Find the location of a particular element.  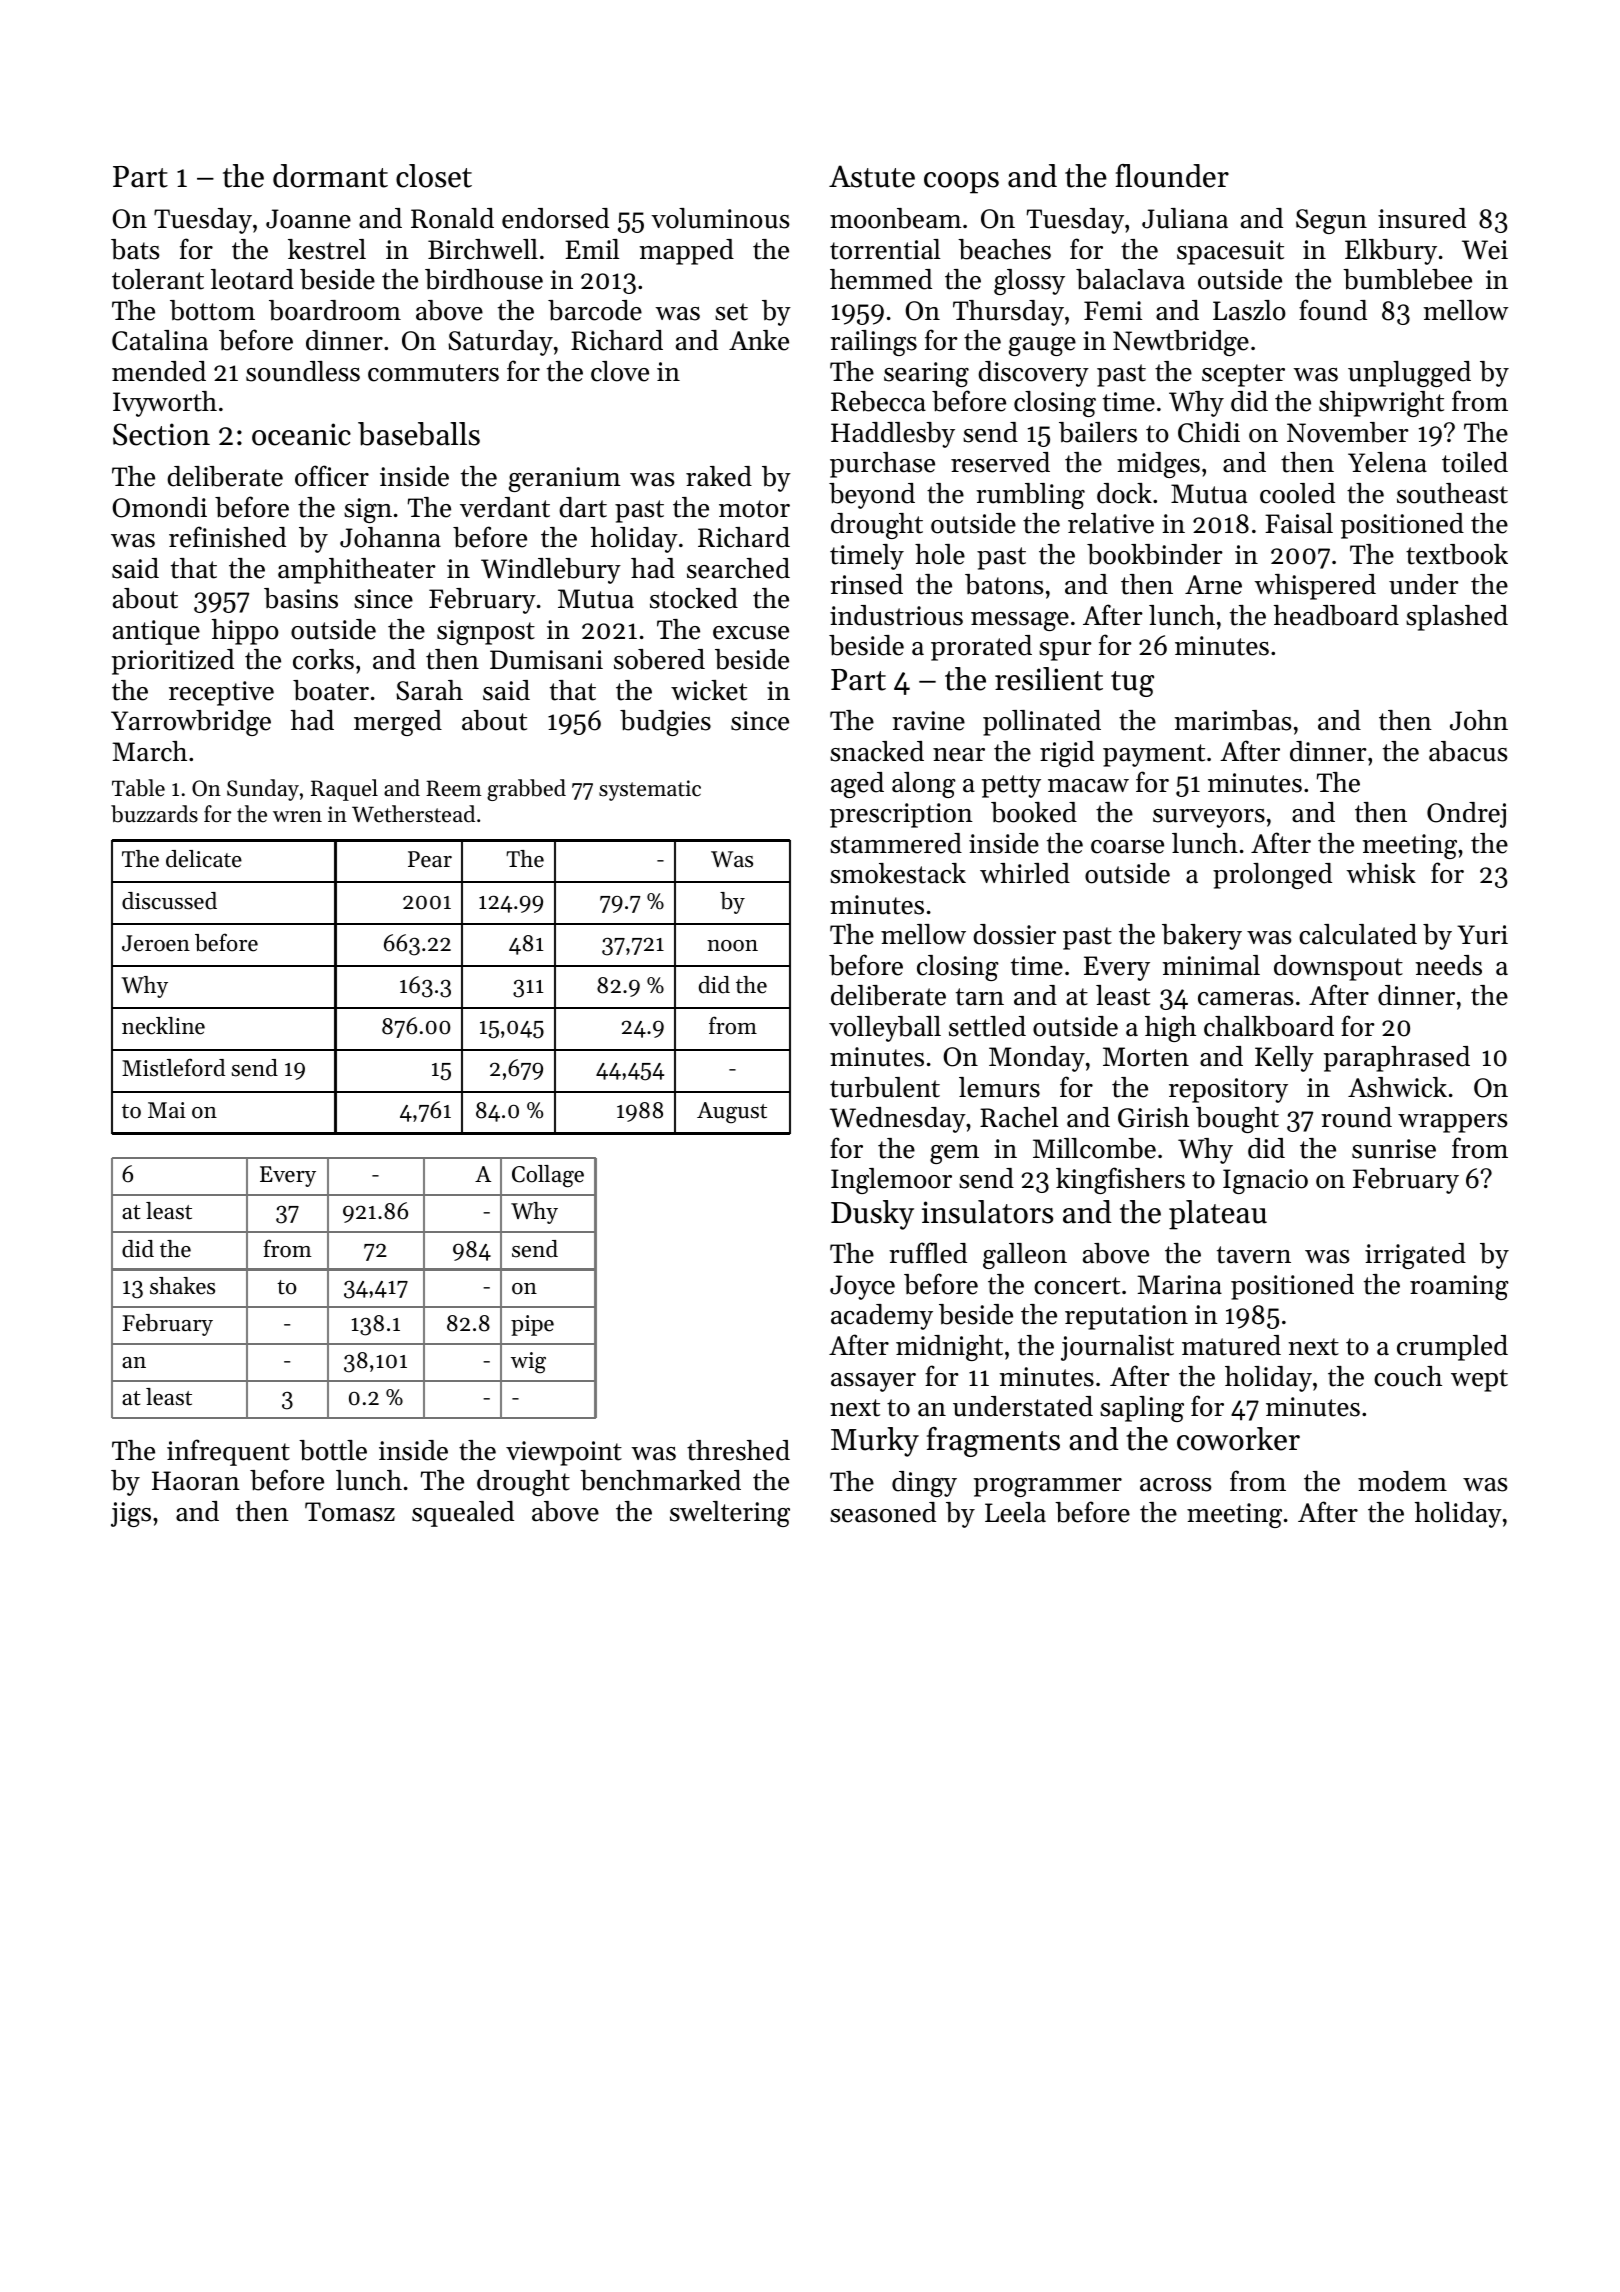

August is located at coordinates (732, 1113).
